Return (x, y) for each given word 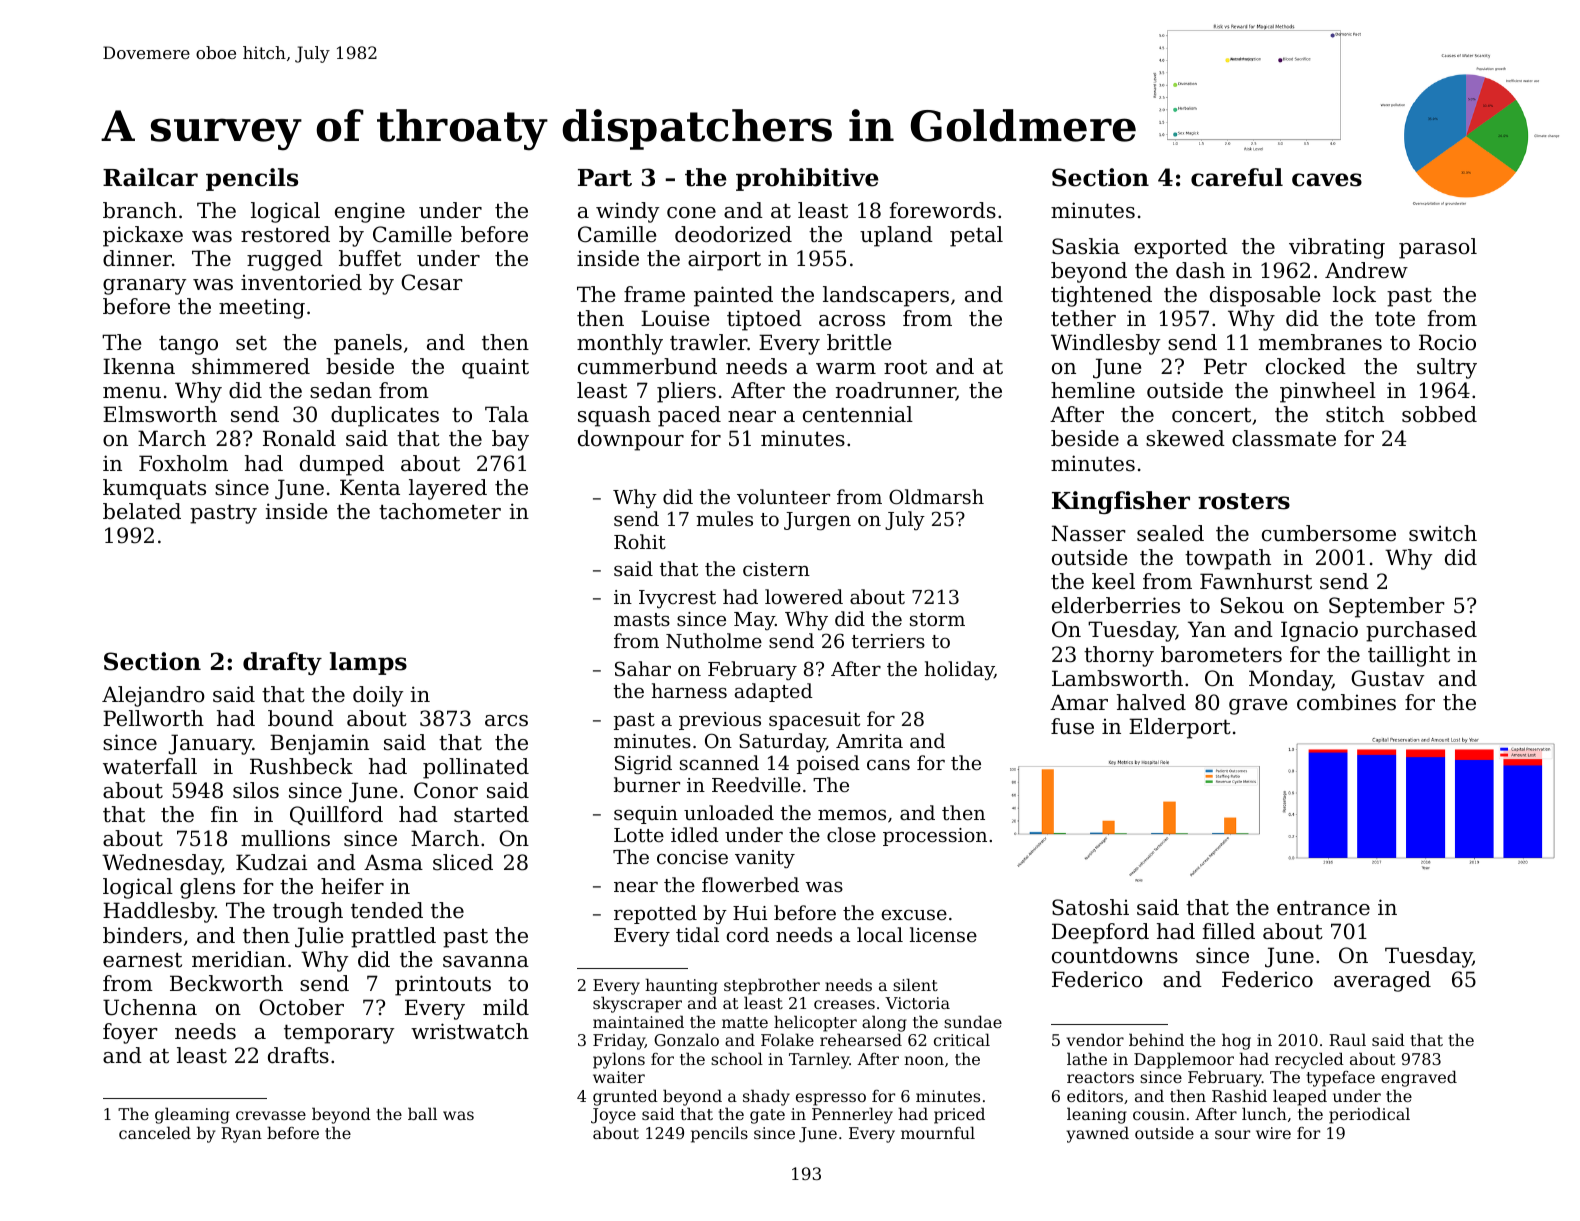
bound (301, 718)
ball (422, 1113)
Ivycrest (677, 599)
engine (370, 212)
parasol (1438, 248)
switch (1443, 533)
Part (605, 178)
